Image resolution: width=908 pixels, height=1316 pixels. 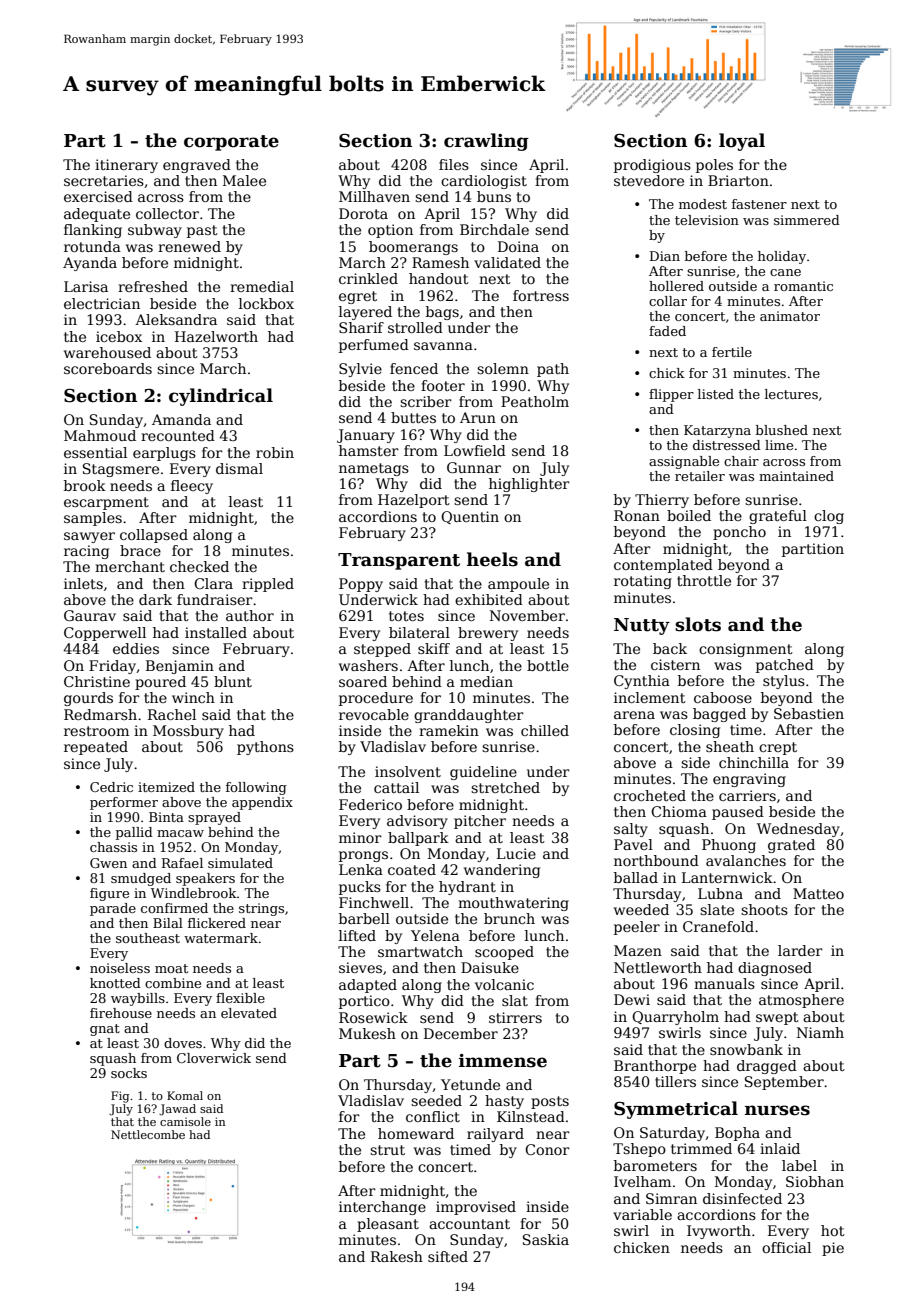 I want to click on swept, so click(x=777, y=1018).
